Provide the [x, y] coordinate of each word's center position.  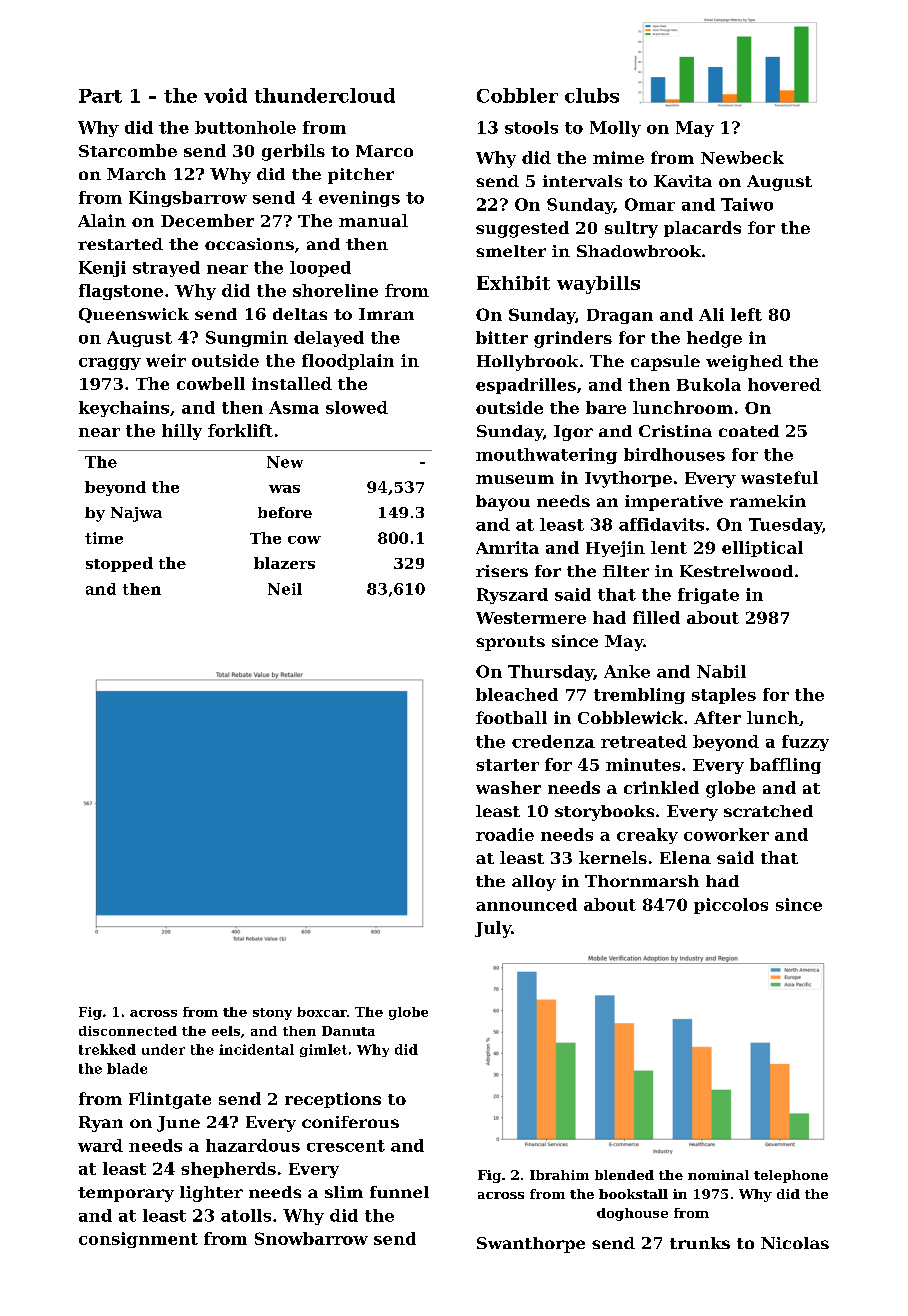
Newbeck [742, 157]
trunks [700, 1243]
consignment [138, 1240]
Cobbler [517, 95]
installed [292, 383]
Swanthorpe [531, 1245]
